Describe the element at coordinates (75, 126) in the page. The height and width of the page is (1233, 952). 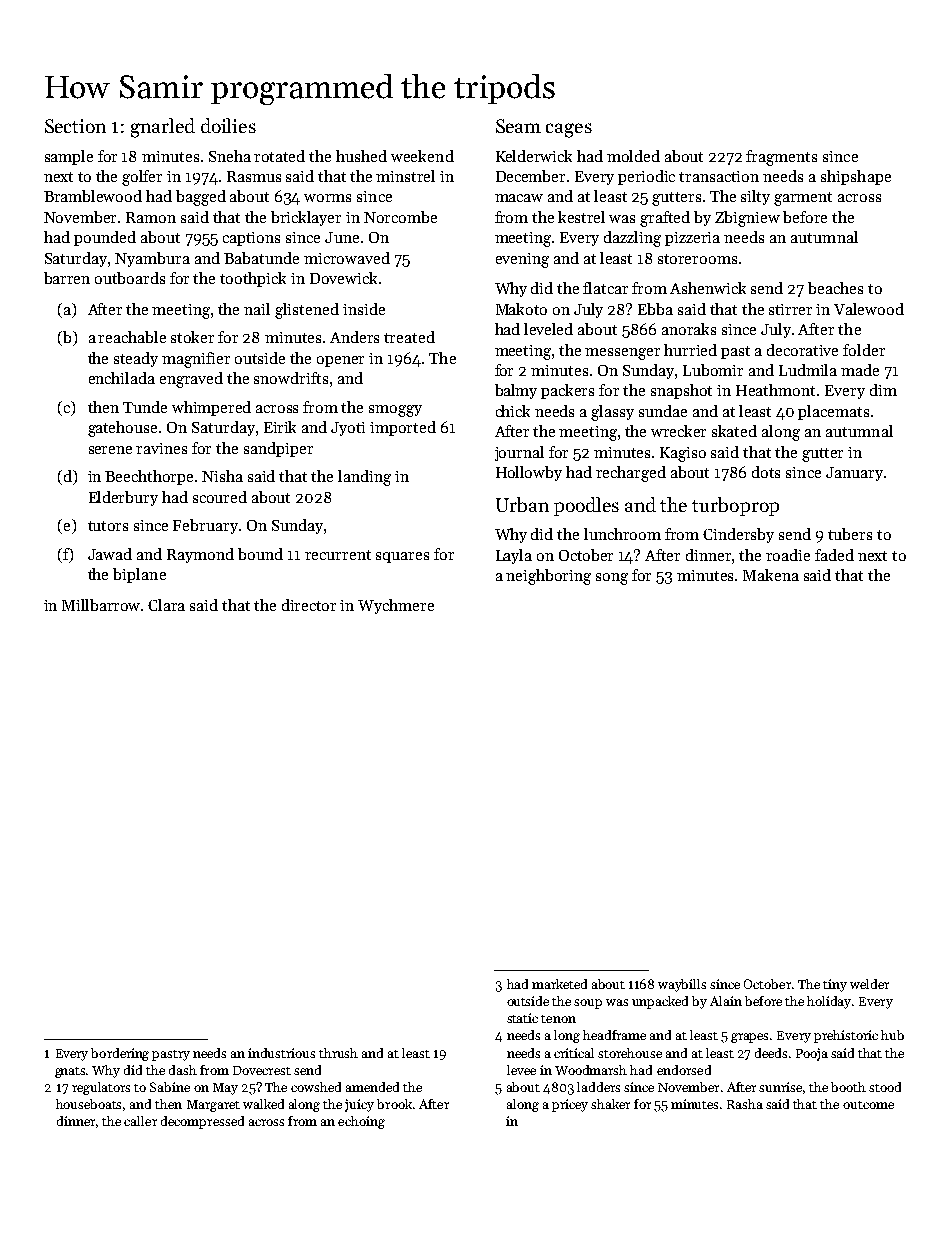
I see `Section` at that location.
